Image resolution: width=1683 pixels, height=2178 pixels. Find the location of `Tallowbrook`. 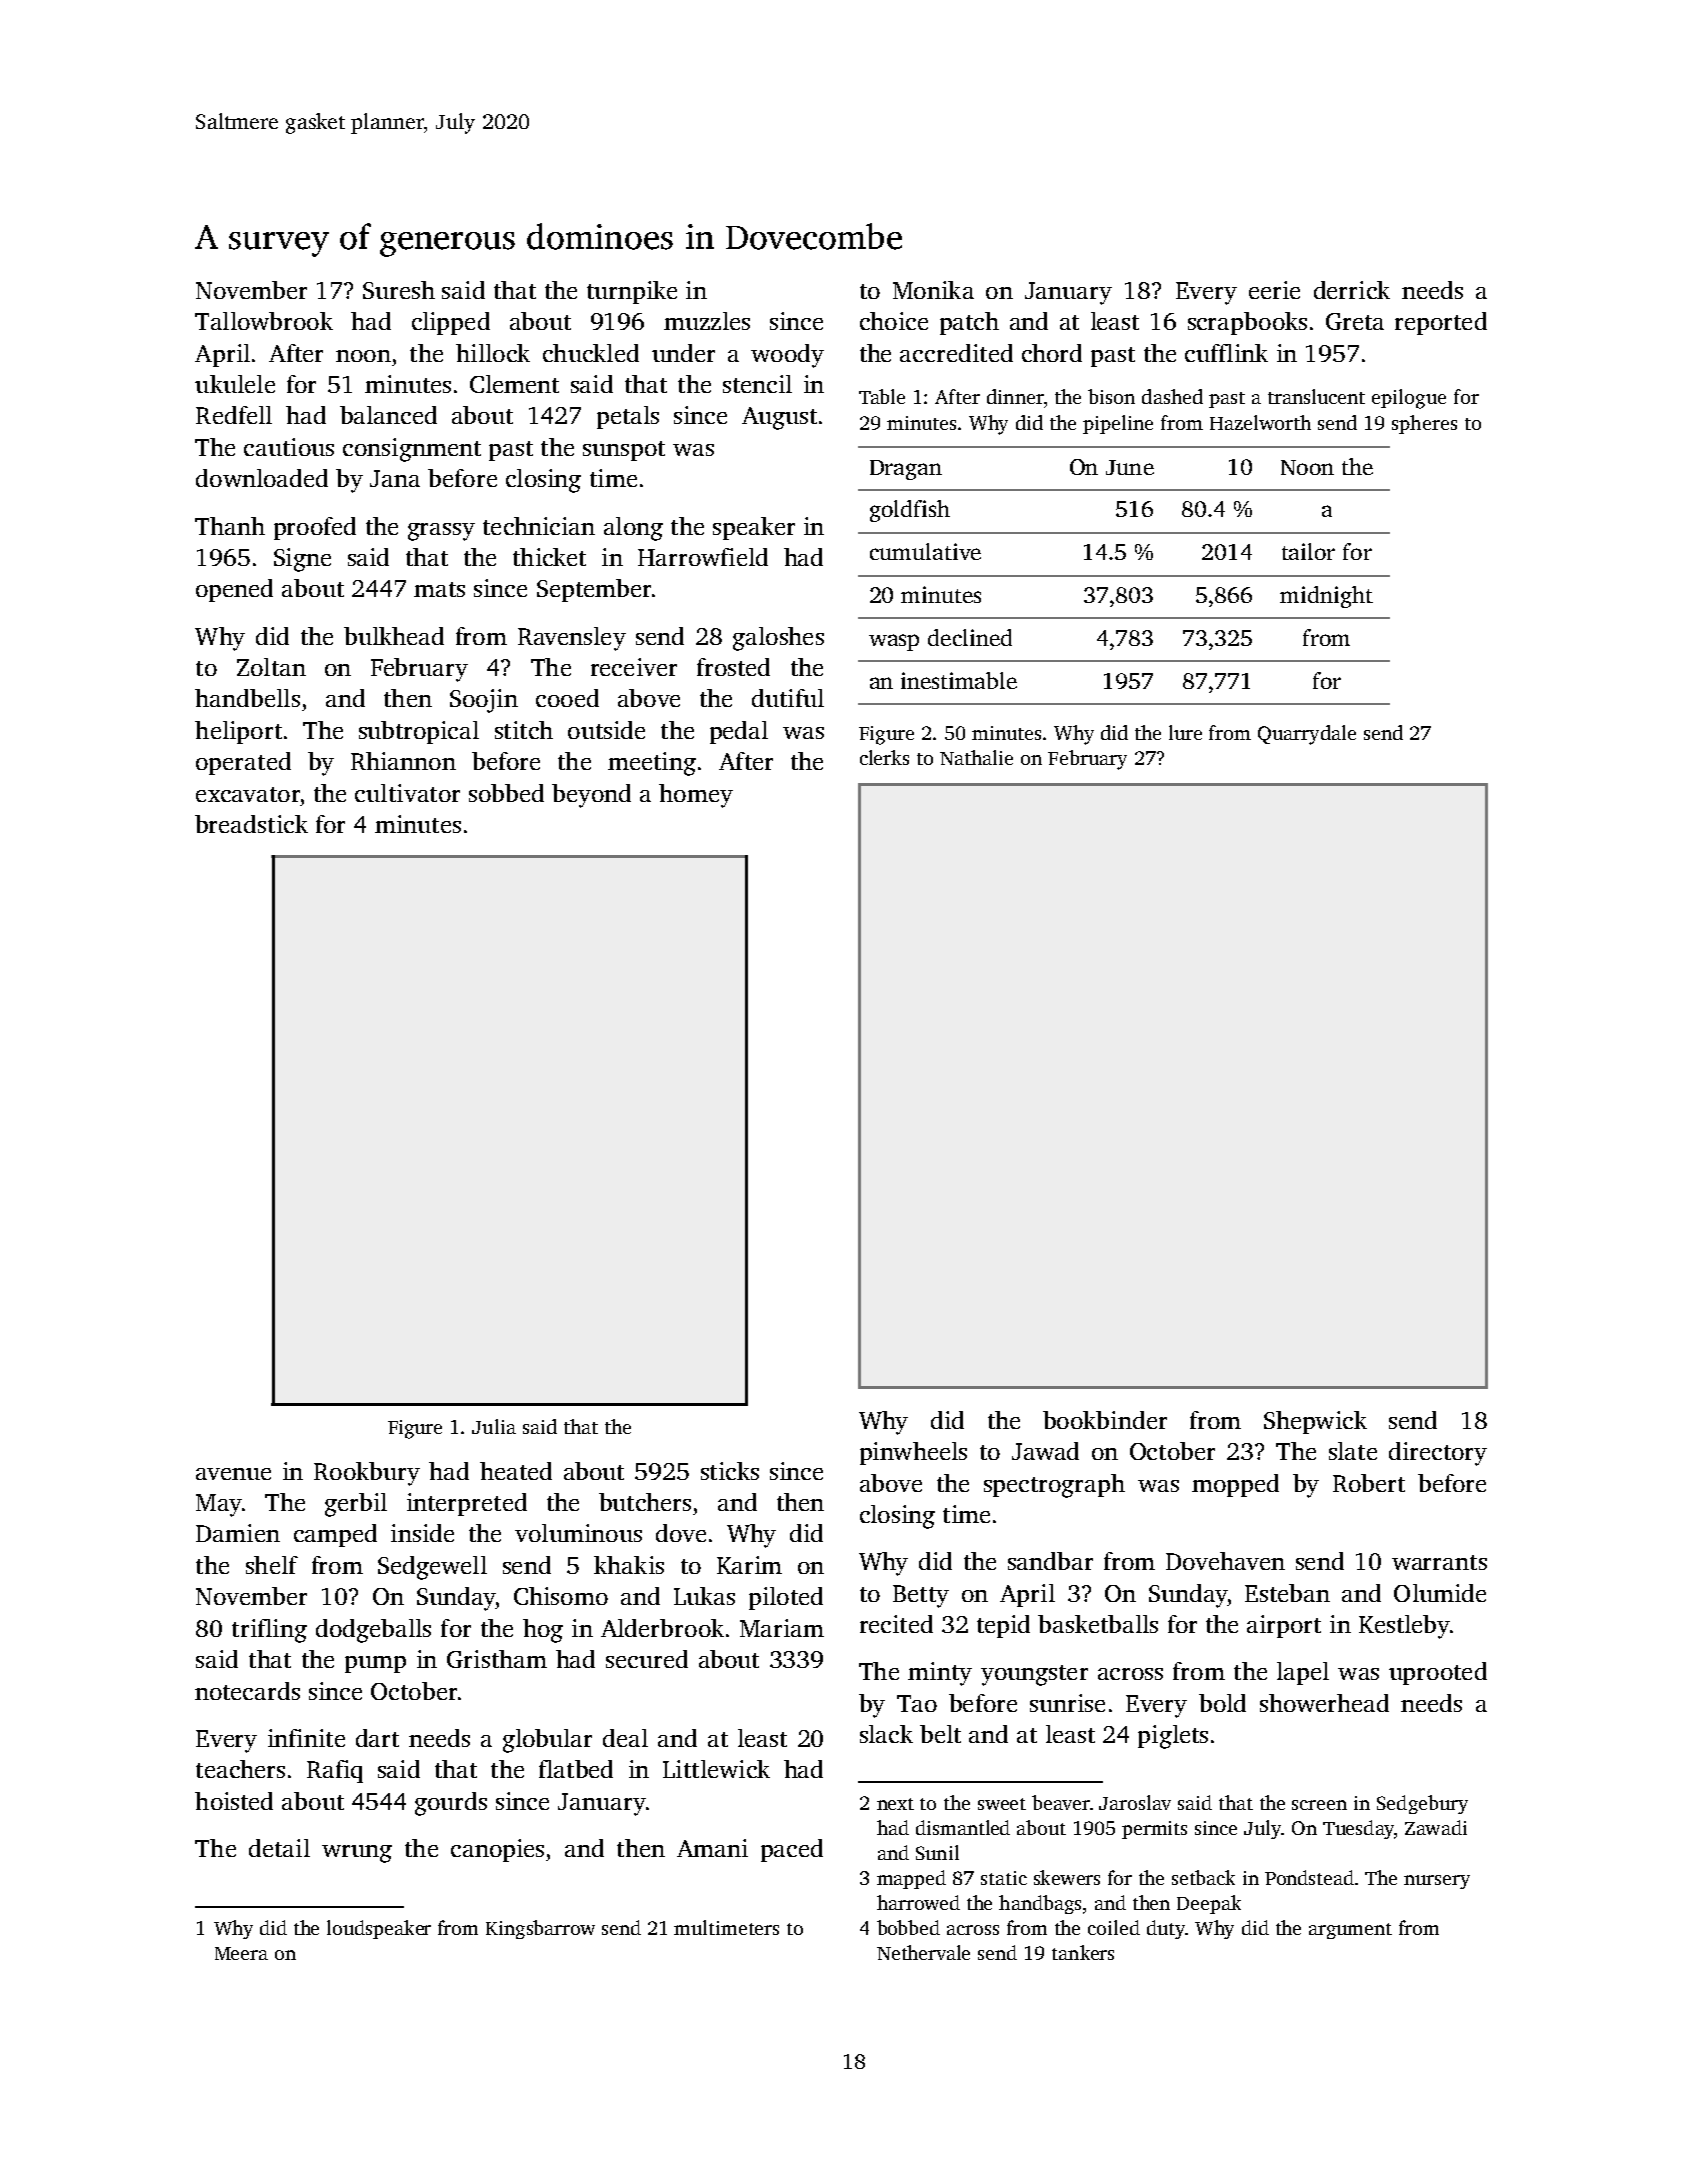

Tallowbrook is located at coordinates (264, 321).
